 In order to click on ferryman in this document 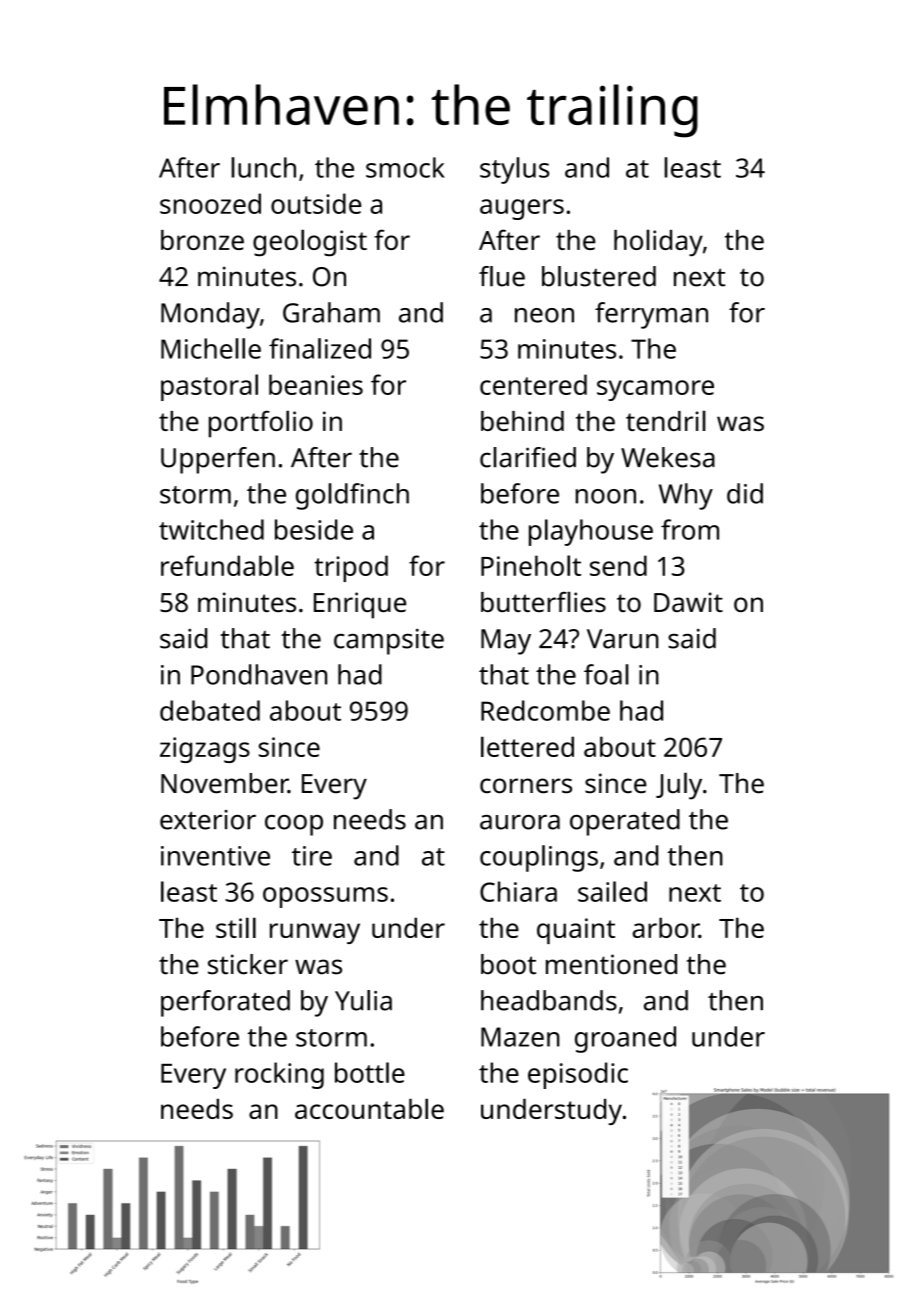, I will do `click(651, 315)`.
